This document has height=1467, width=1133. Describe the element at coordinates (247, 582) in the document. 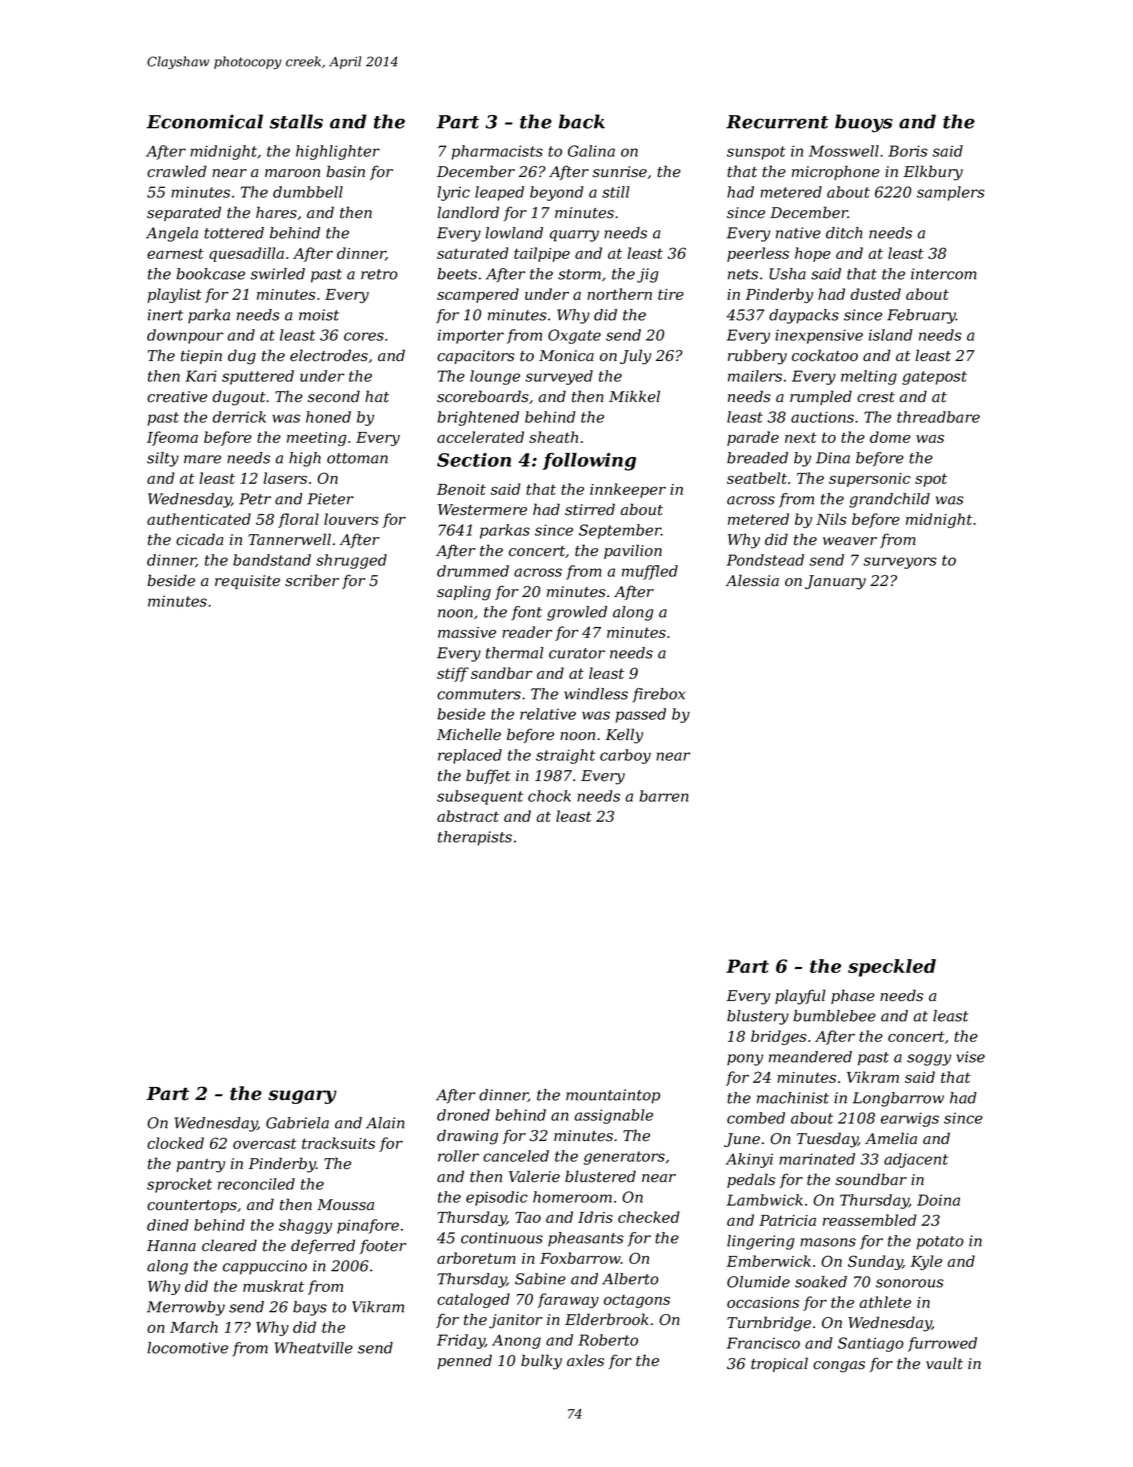

I see `requisite` at that location.
